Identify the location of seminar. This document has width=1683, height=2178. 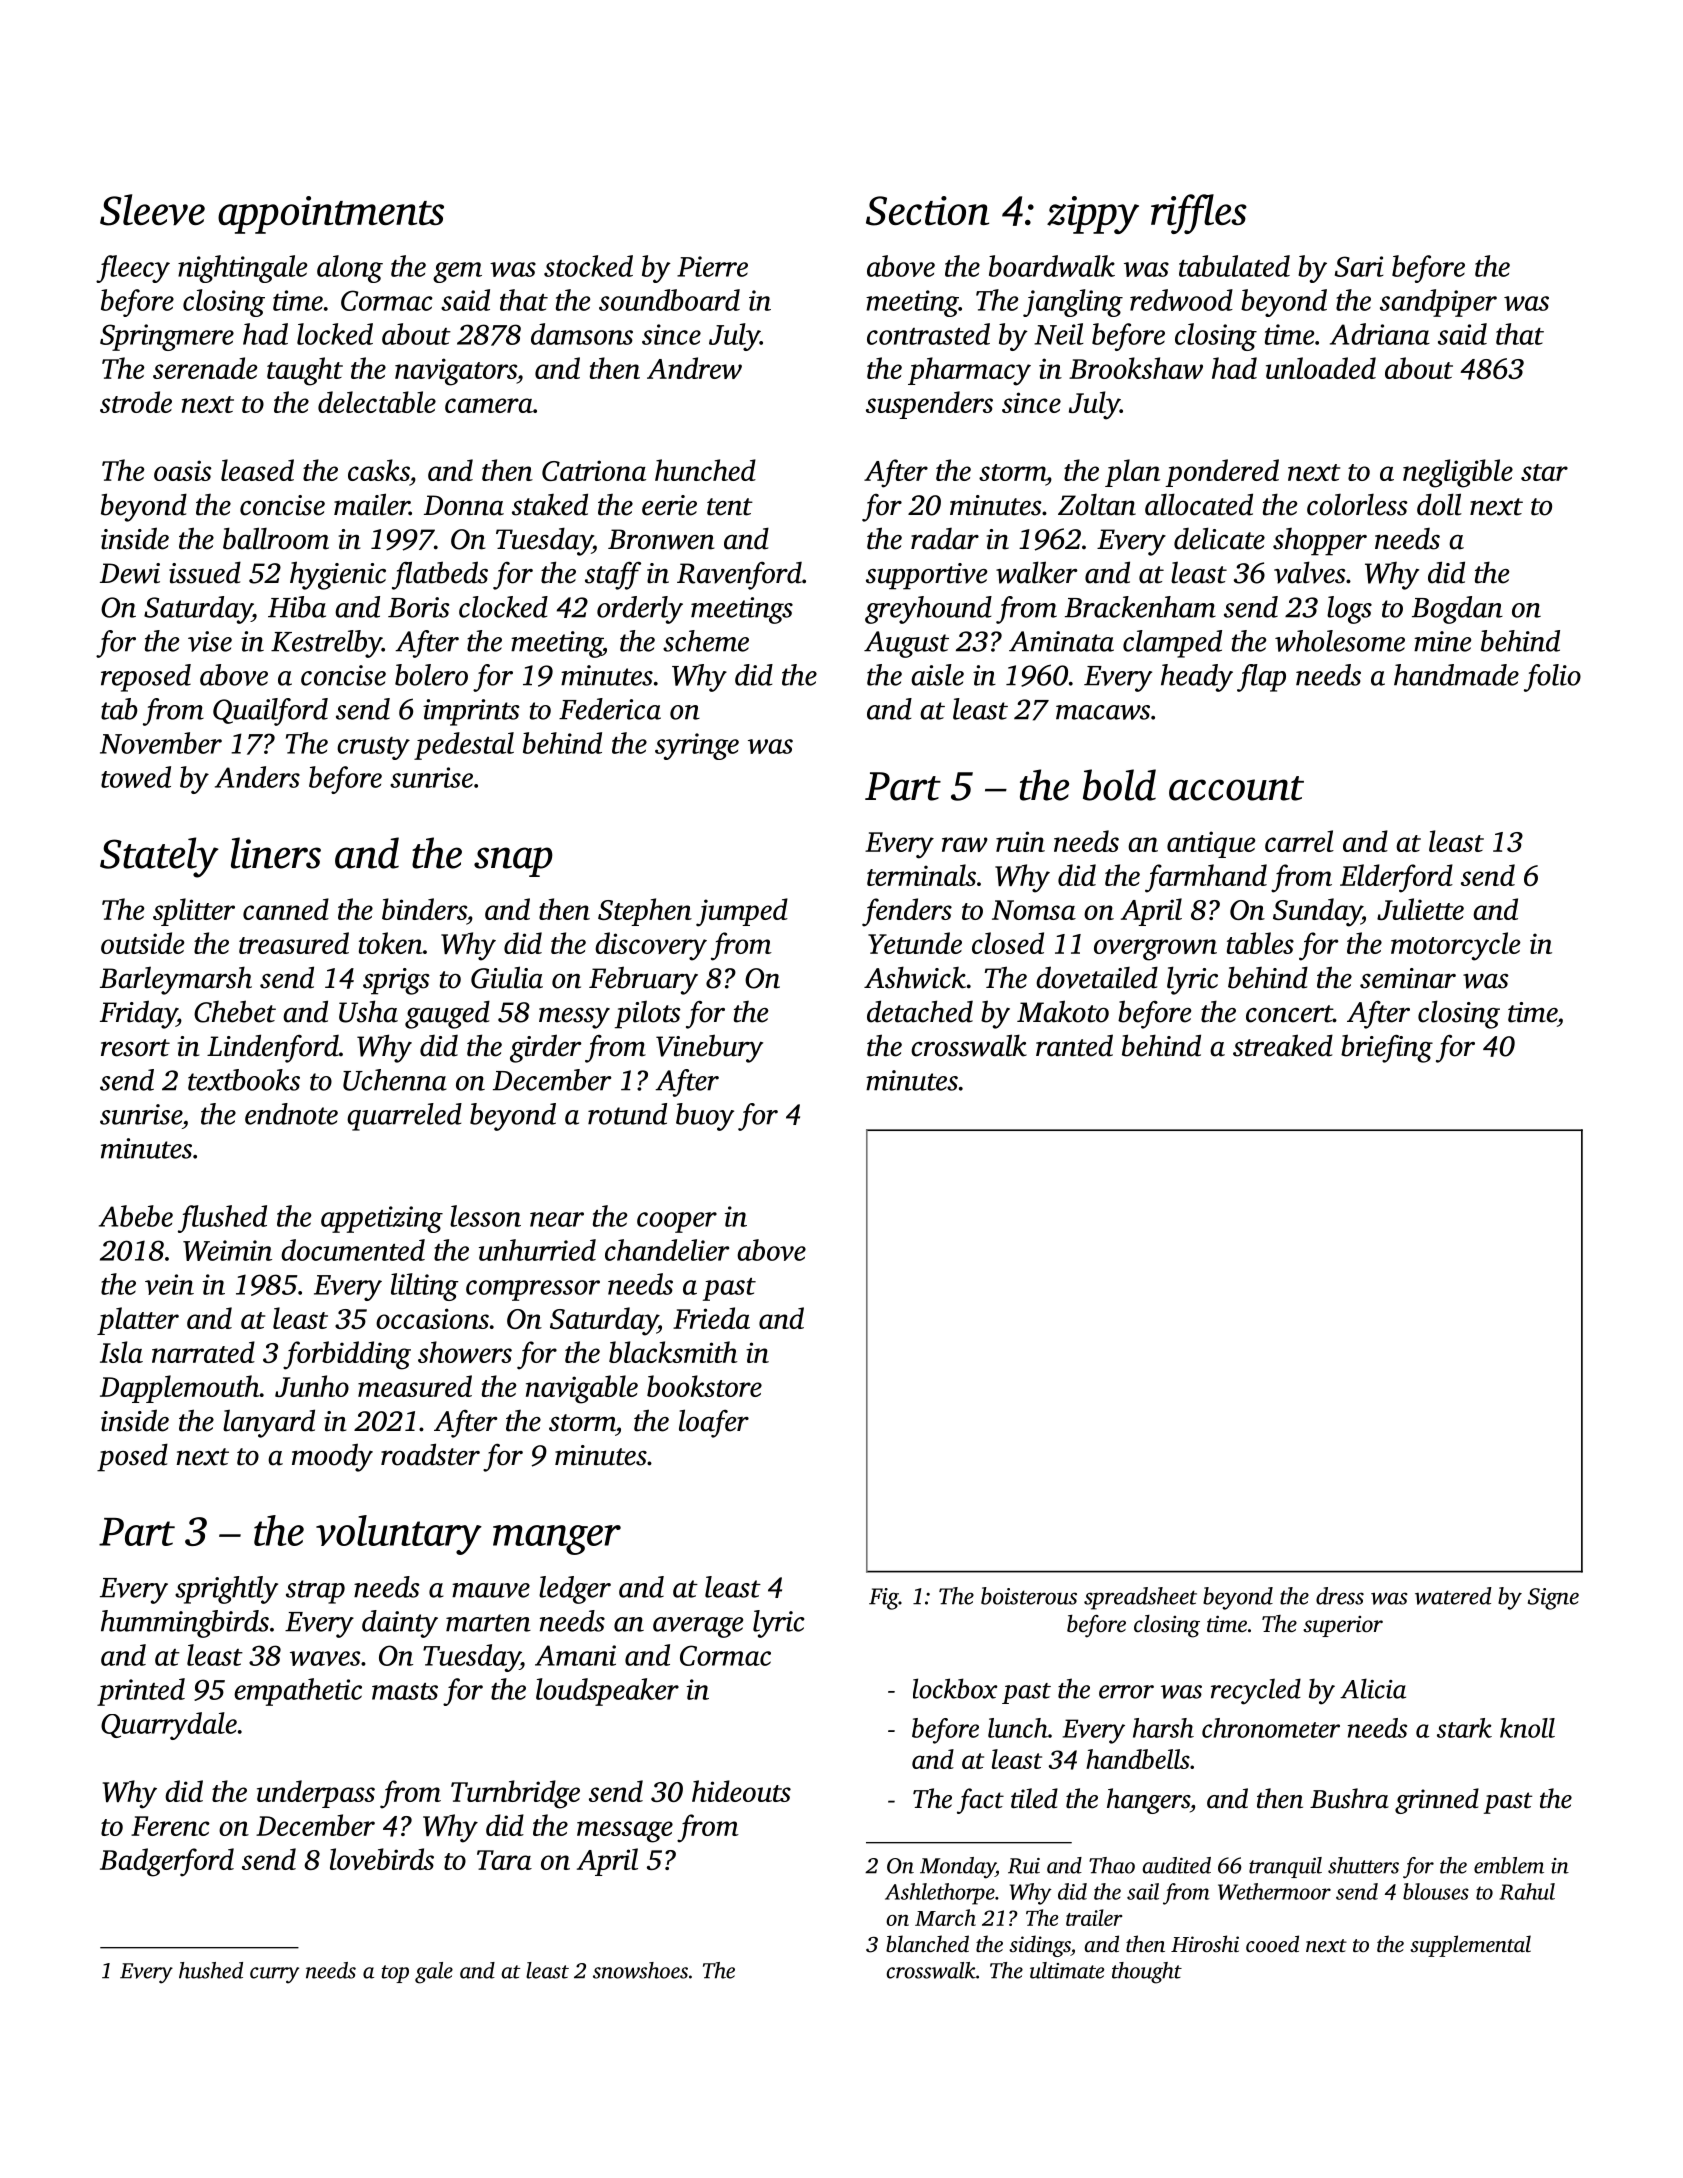
(1408, 978).
